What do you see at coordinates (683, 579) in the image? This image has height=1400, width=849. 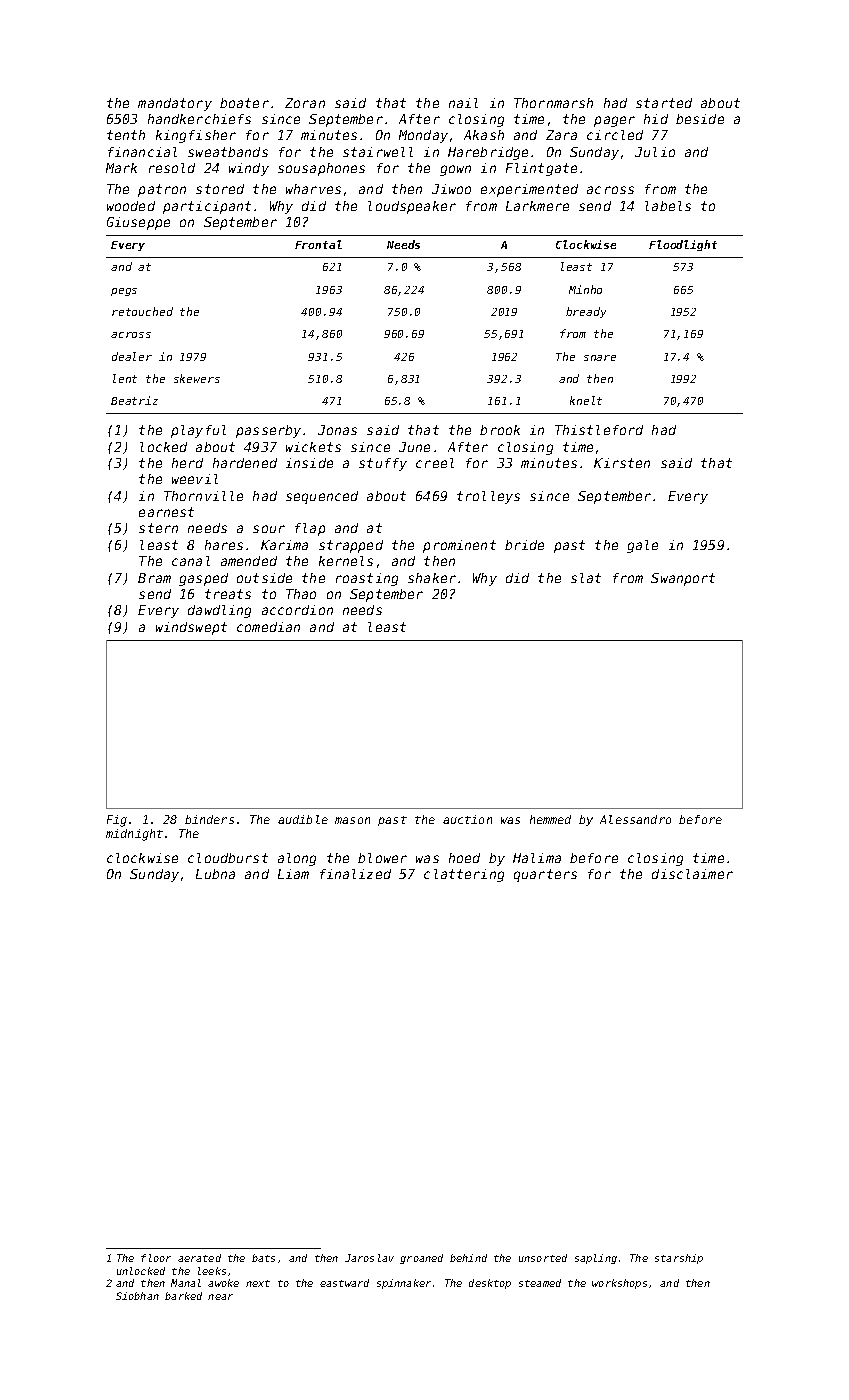 I see `Swanport` at bounding box center [683, 579].
